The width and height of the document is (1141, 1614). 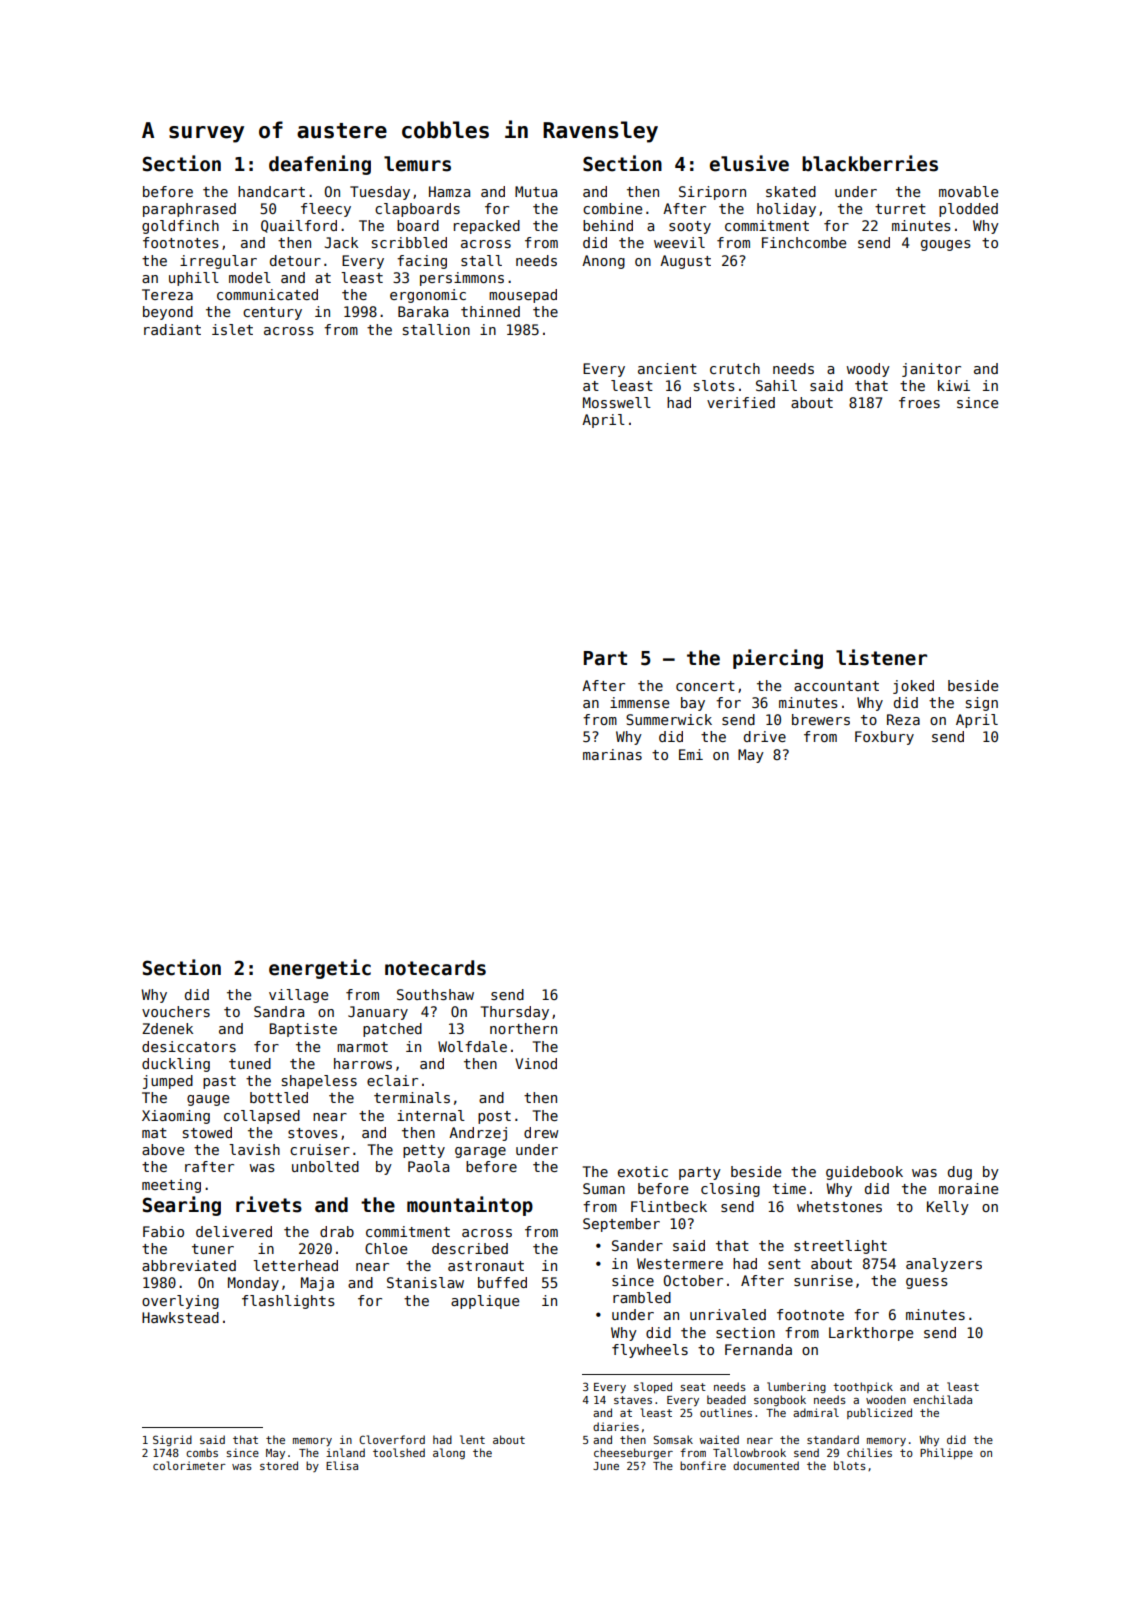 I want to click on Sigrid, so click(x=172, y=1440).
